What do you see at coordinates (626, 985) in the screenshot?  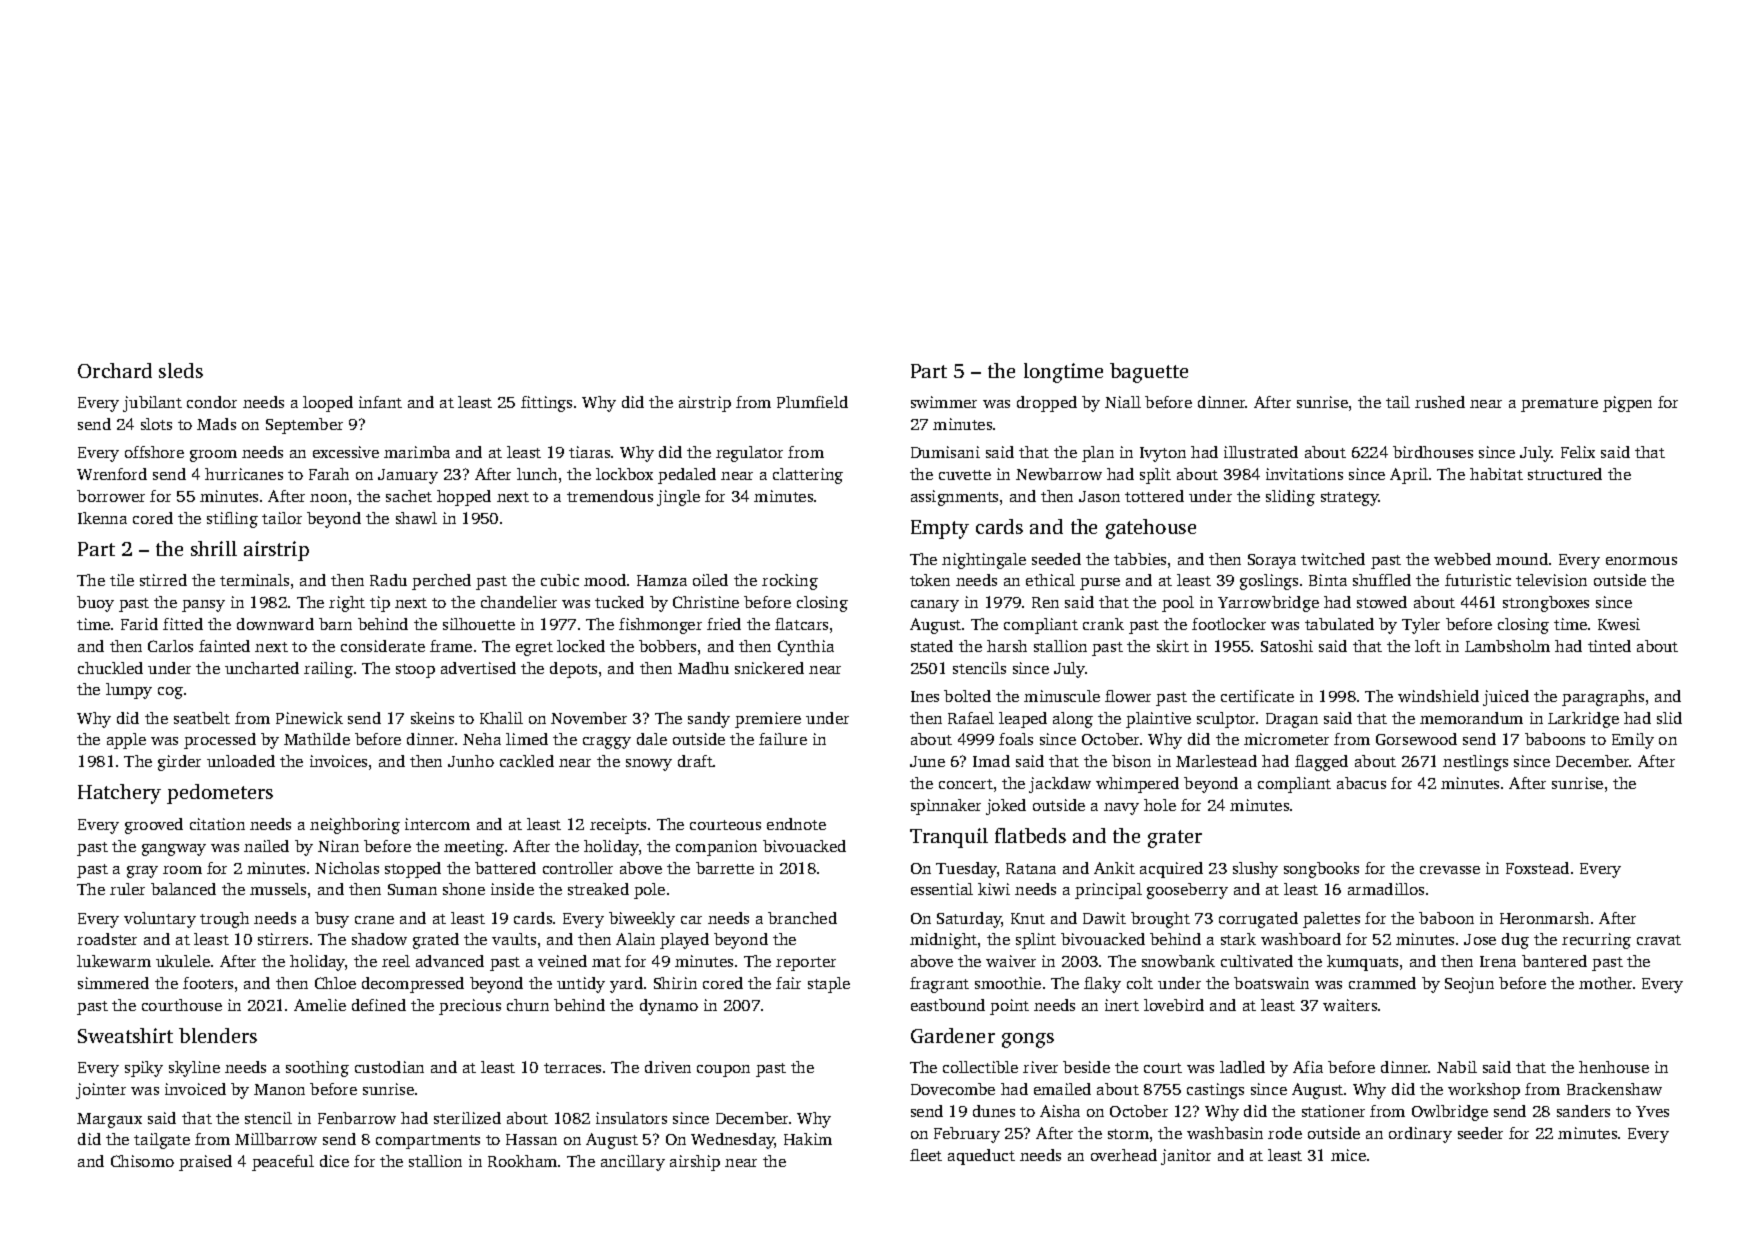 I see `yard` at bounding box center [626, 985].
